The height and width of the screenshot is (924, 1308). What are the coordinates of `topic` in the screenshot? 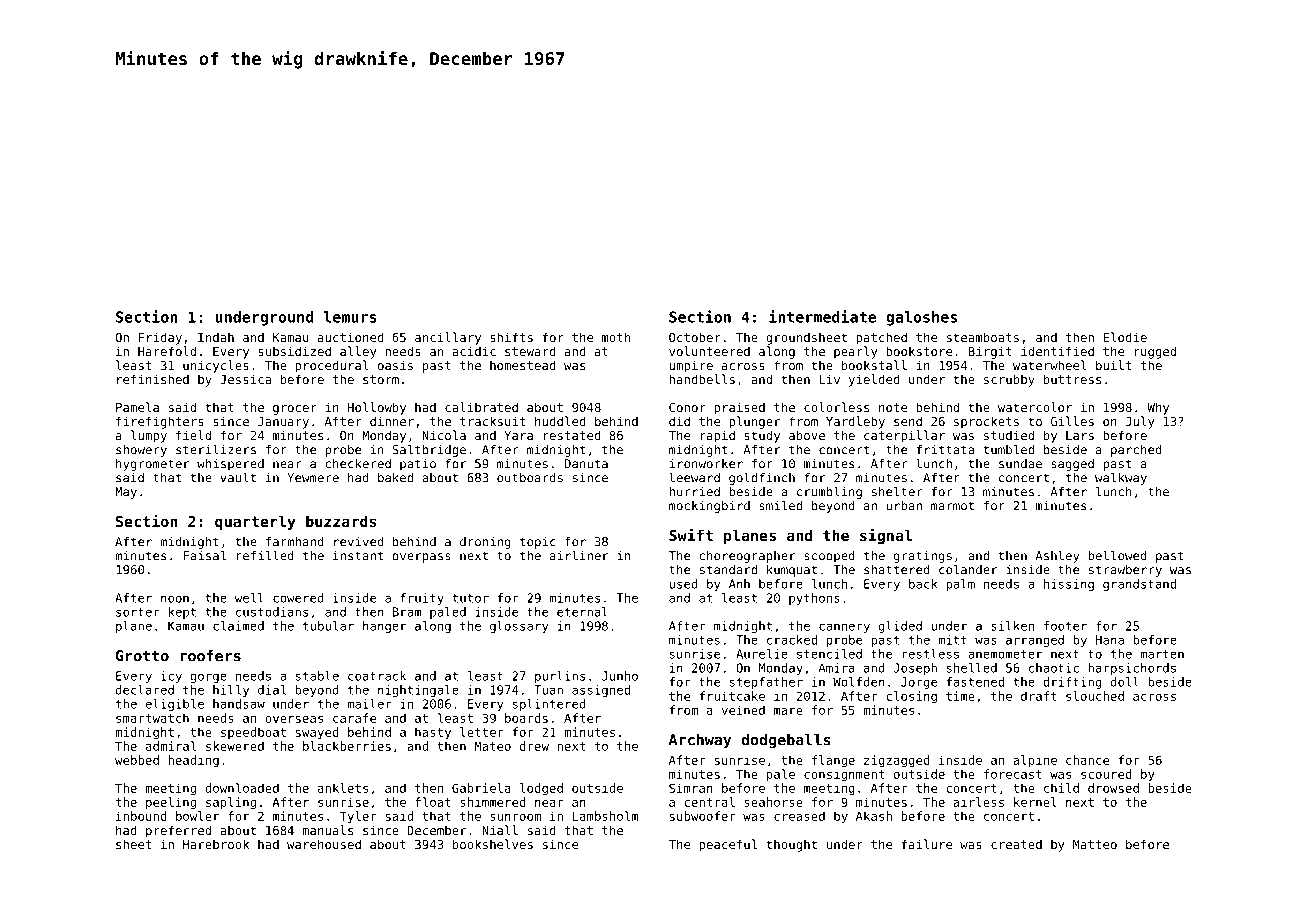 It's located at (538, 543).
